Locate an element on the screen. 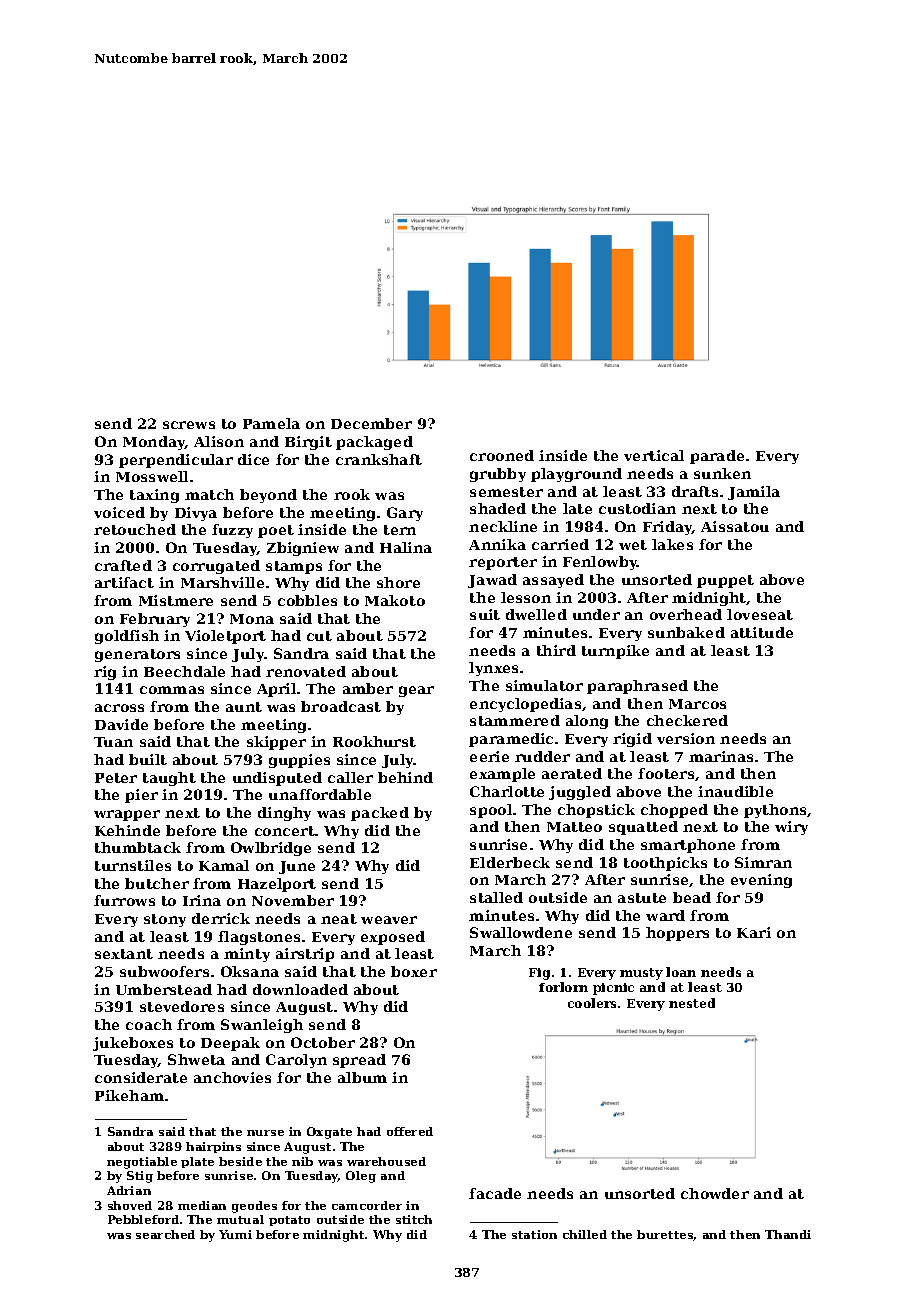 This screenshot has height=1316, width=908. jukeboxes is located at coordinates (133, 1044).
